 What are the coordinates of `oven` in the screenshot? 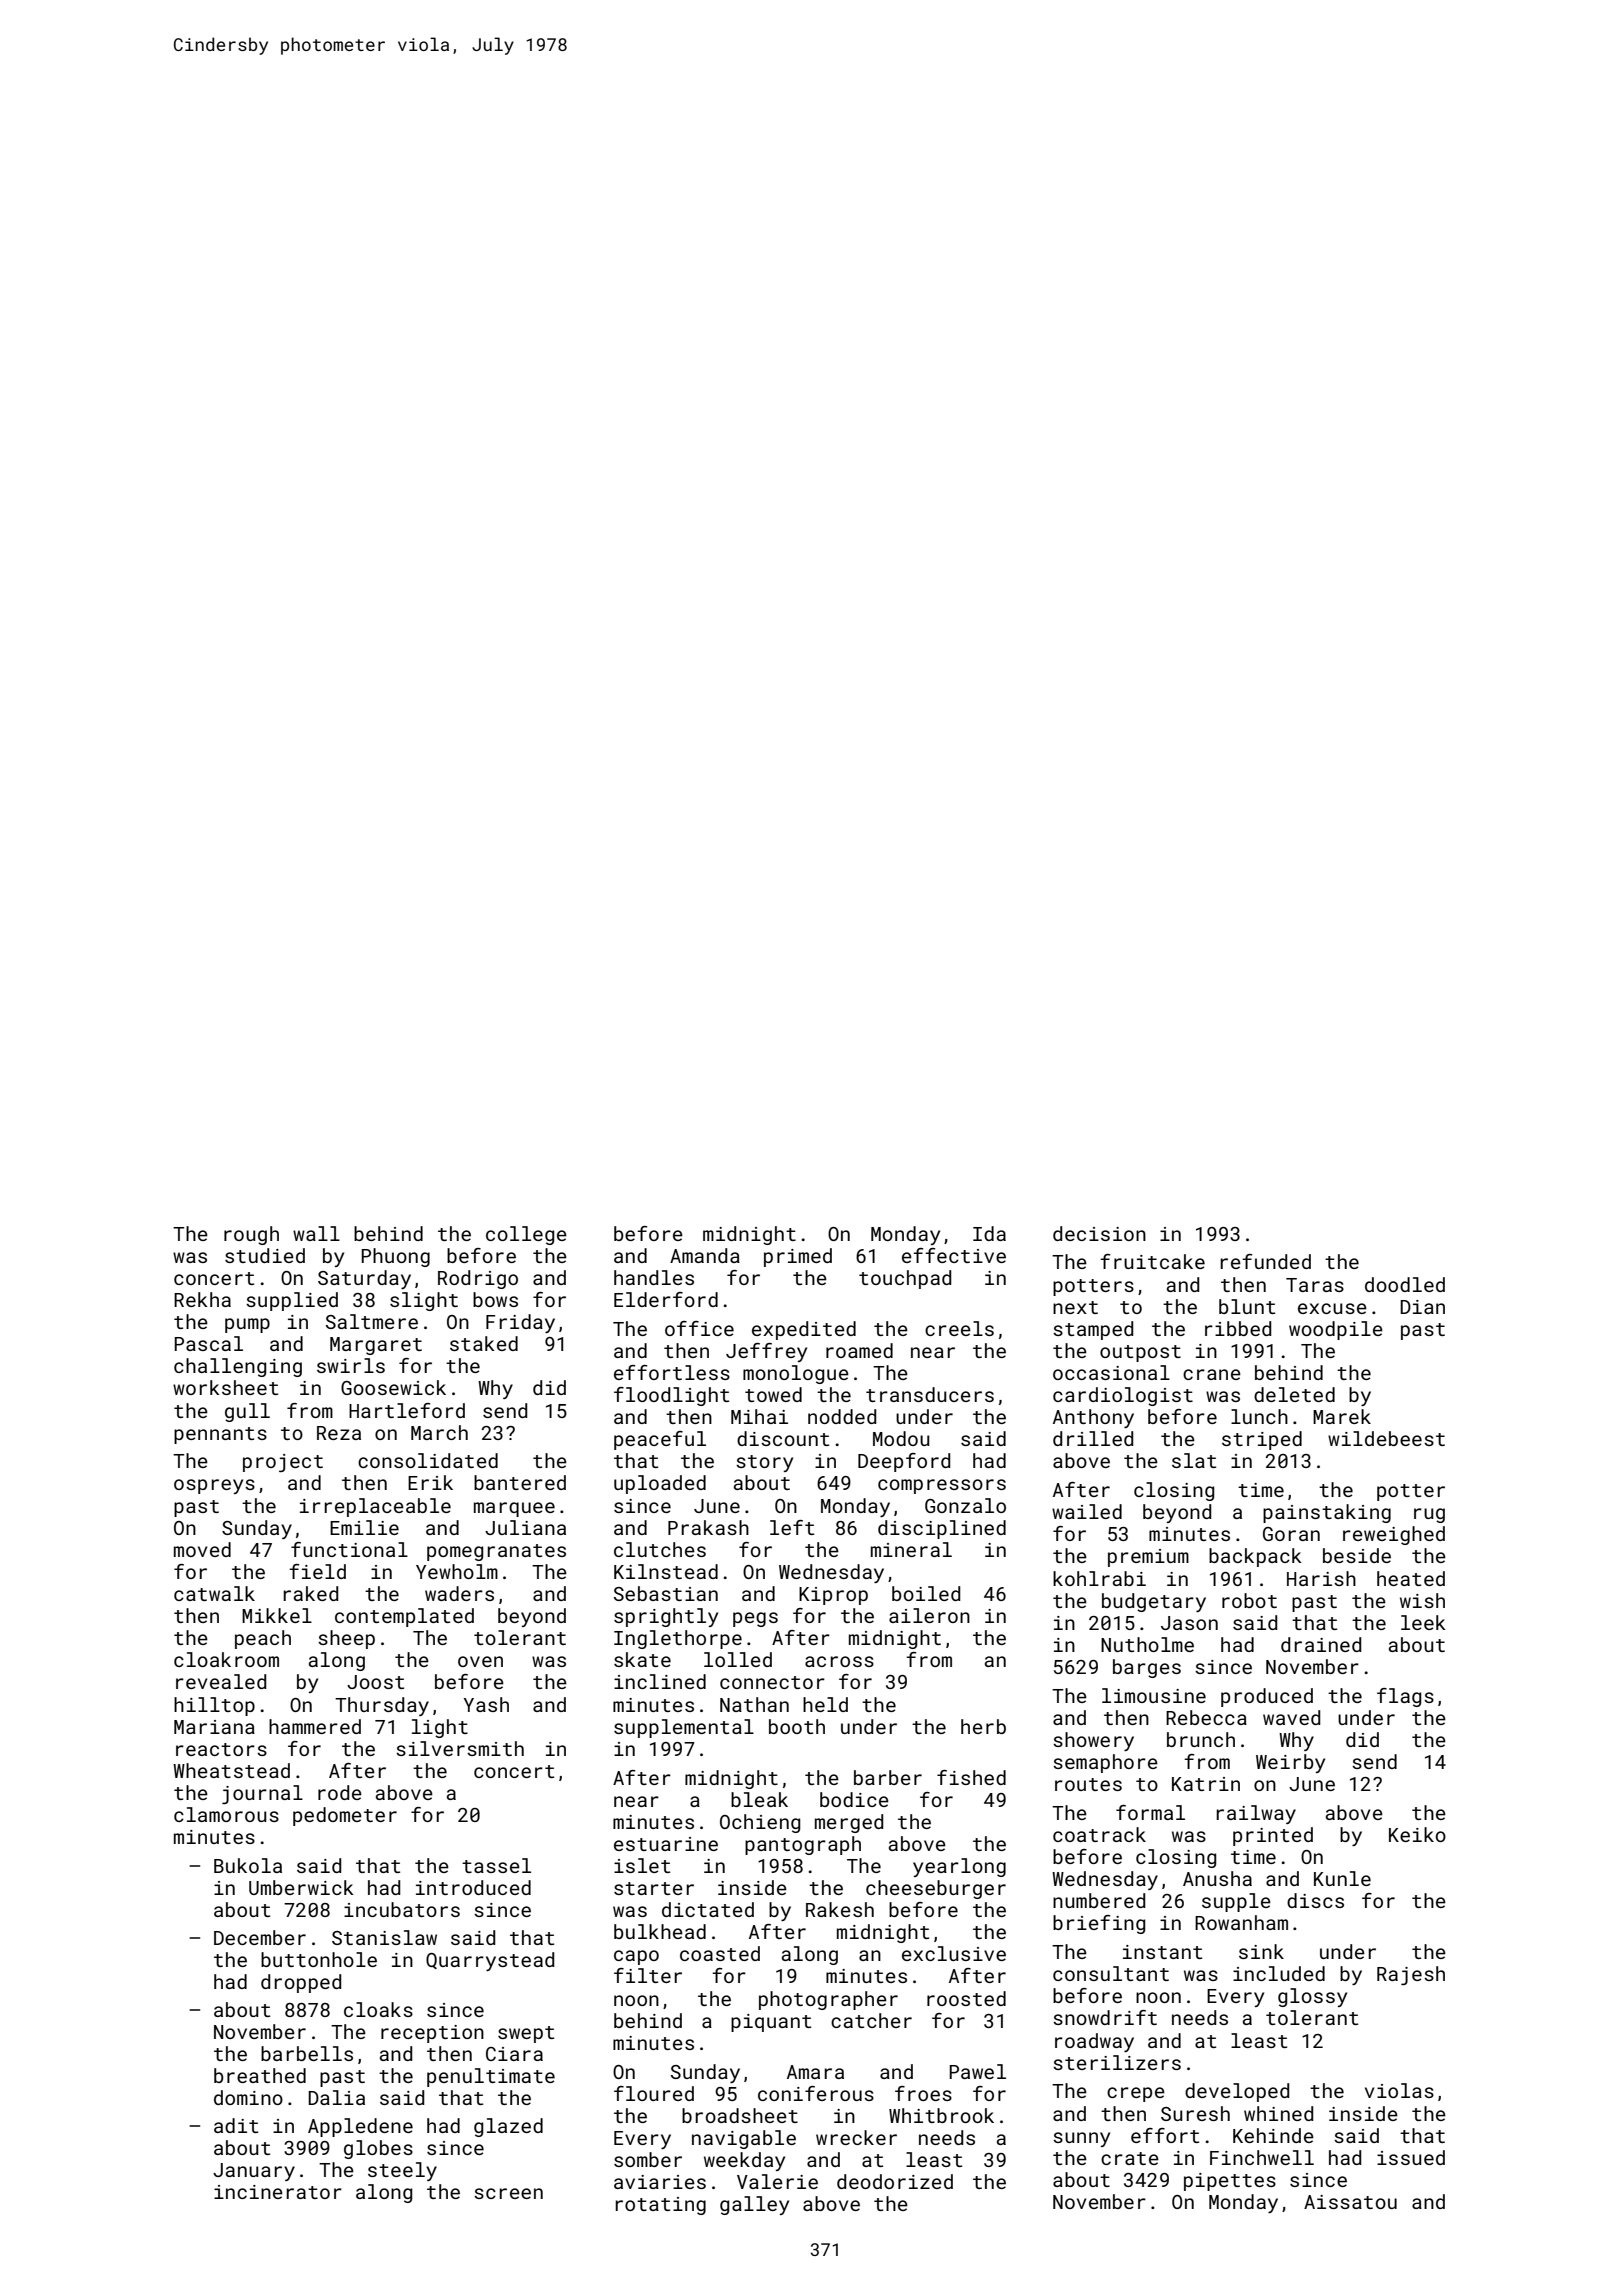 It's located at (480, 1661).
